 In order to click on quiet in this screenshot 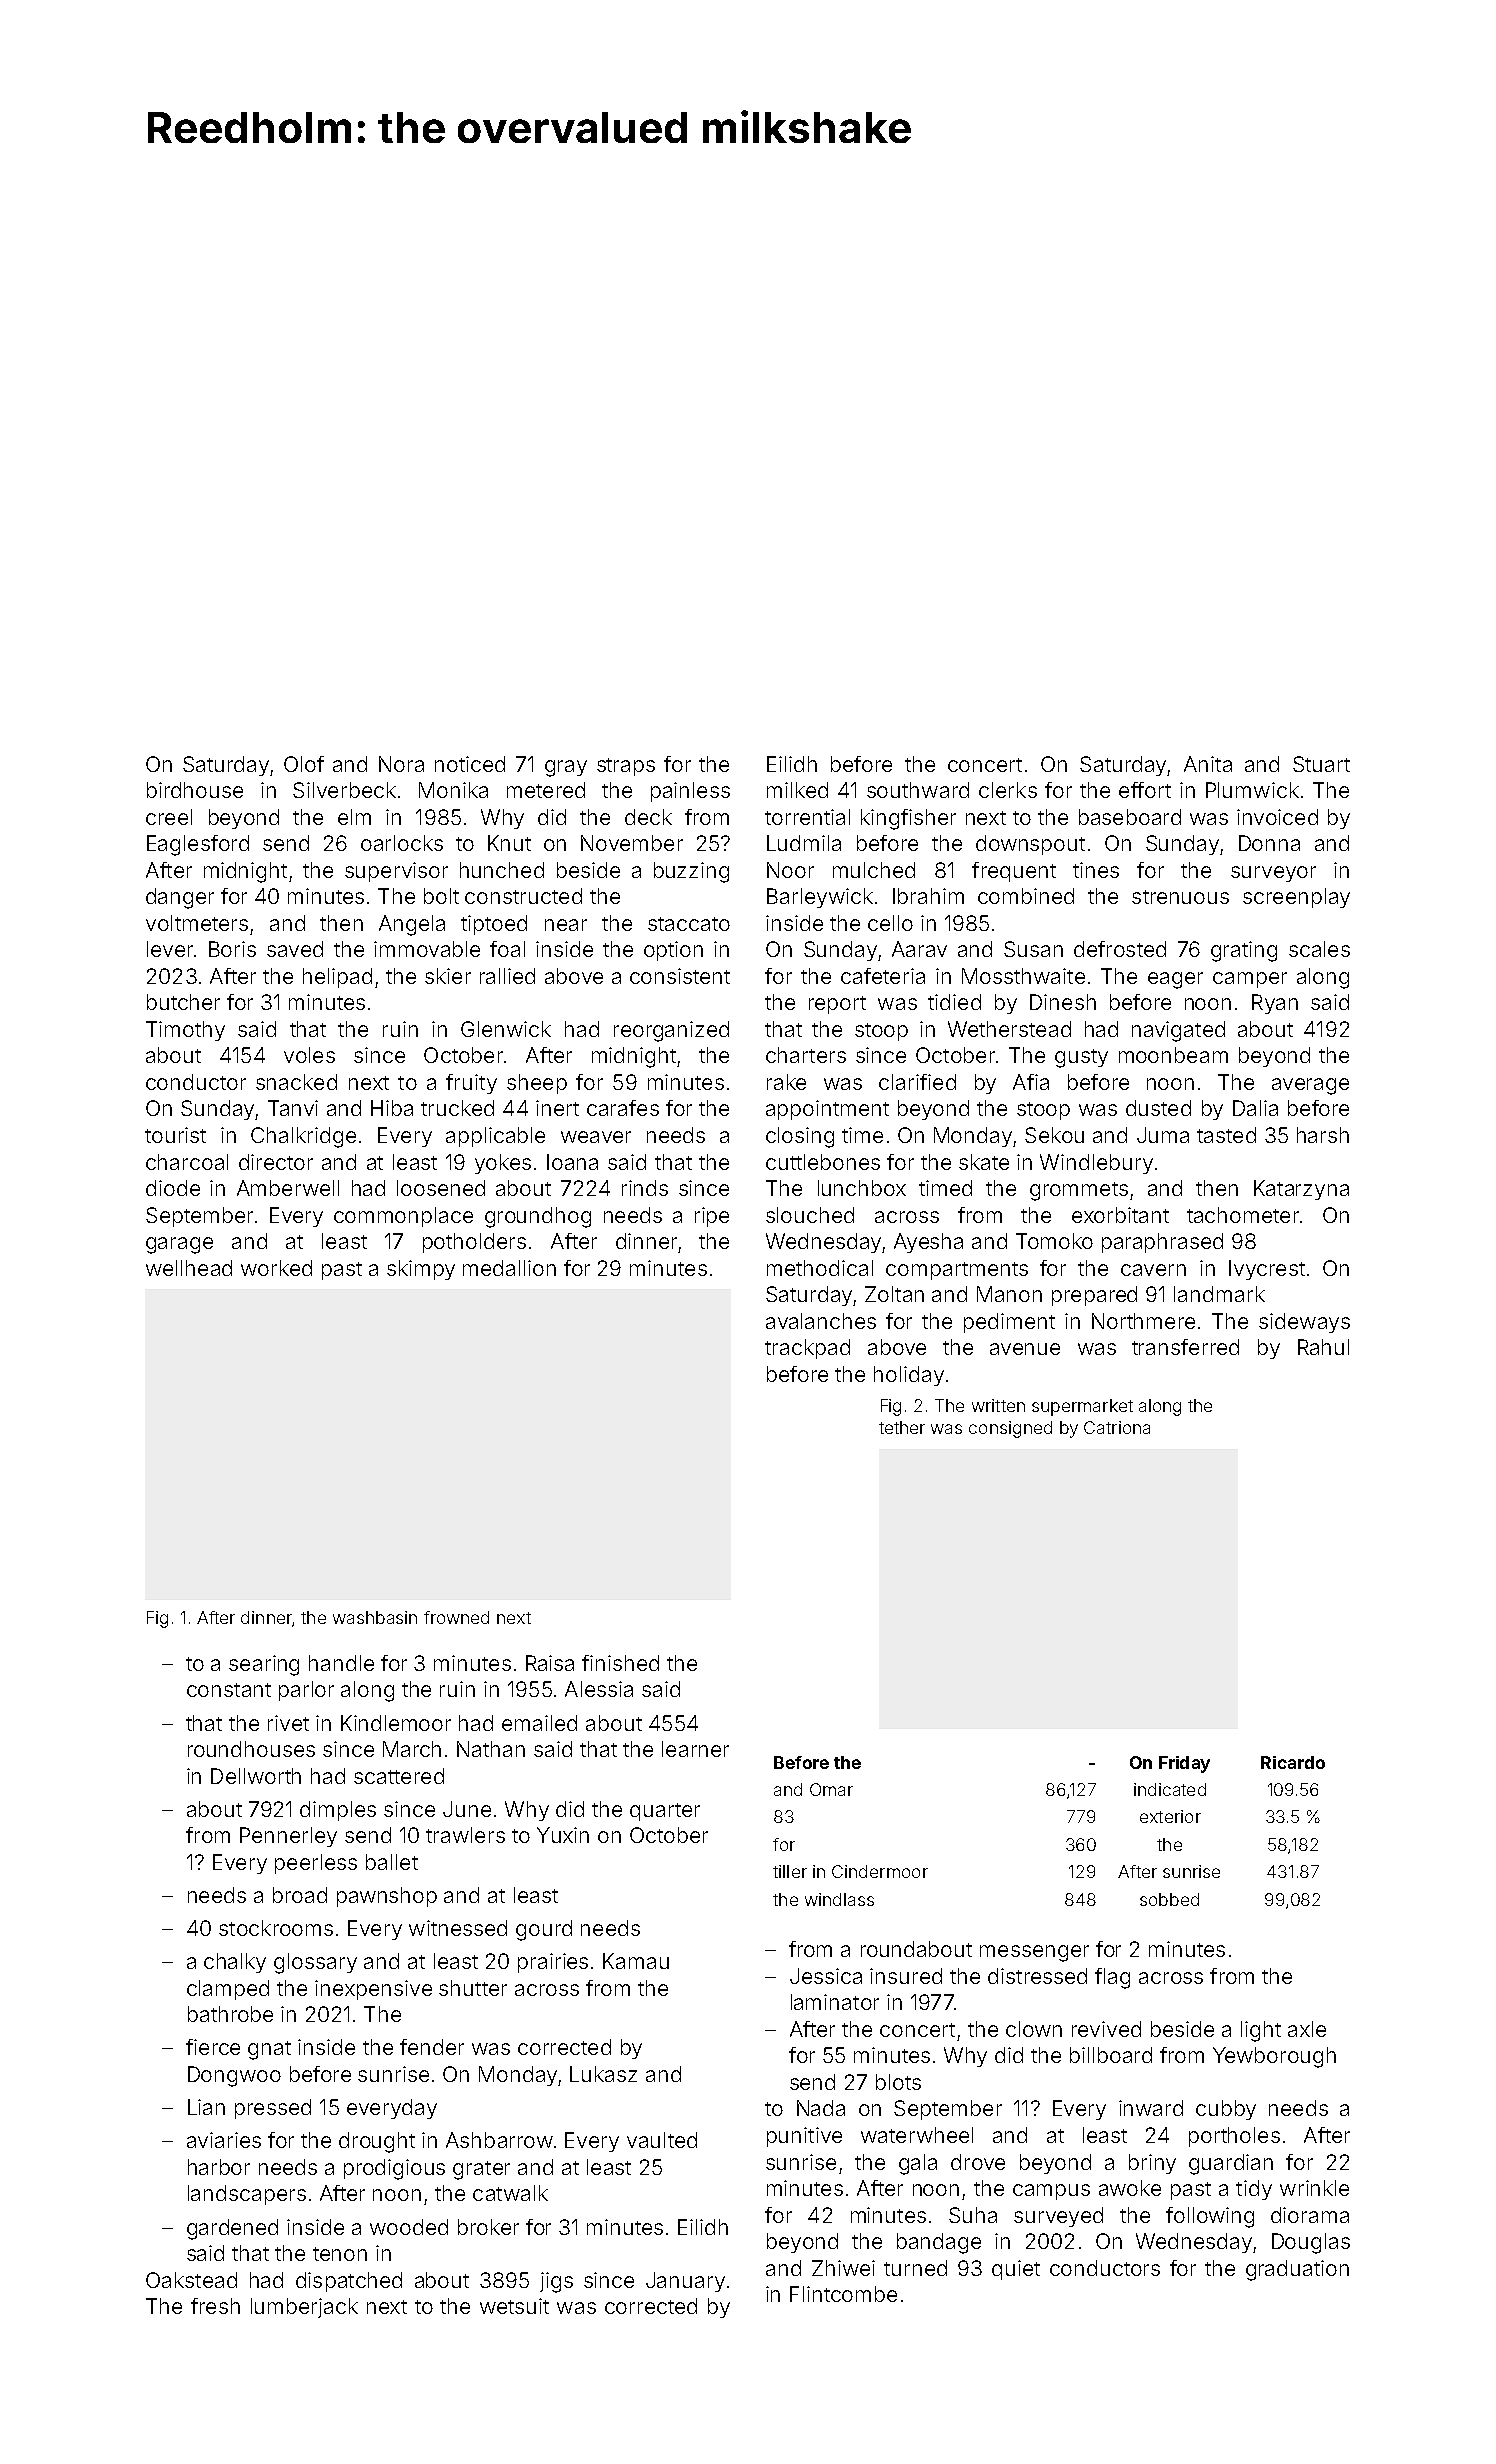, I will do `click(1016, 2270)`.
